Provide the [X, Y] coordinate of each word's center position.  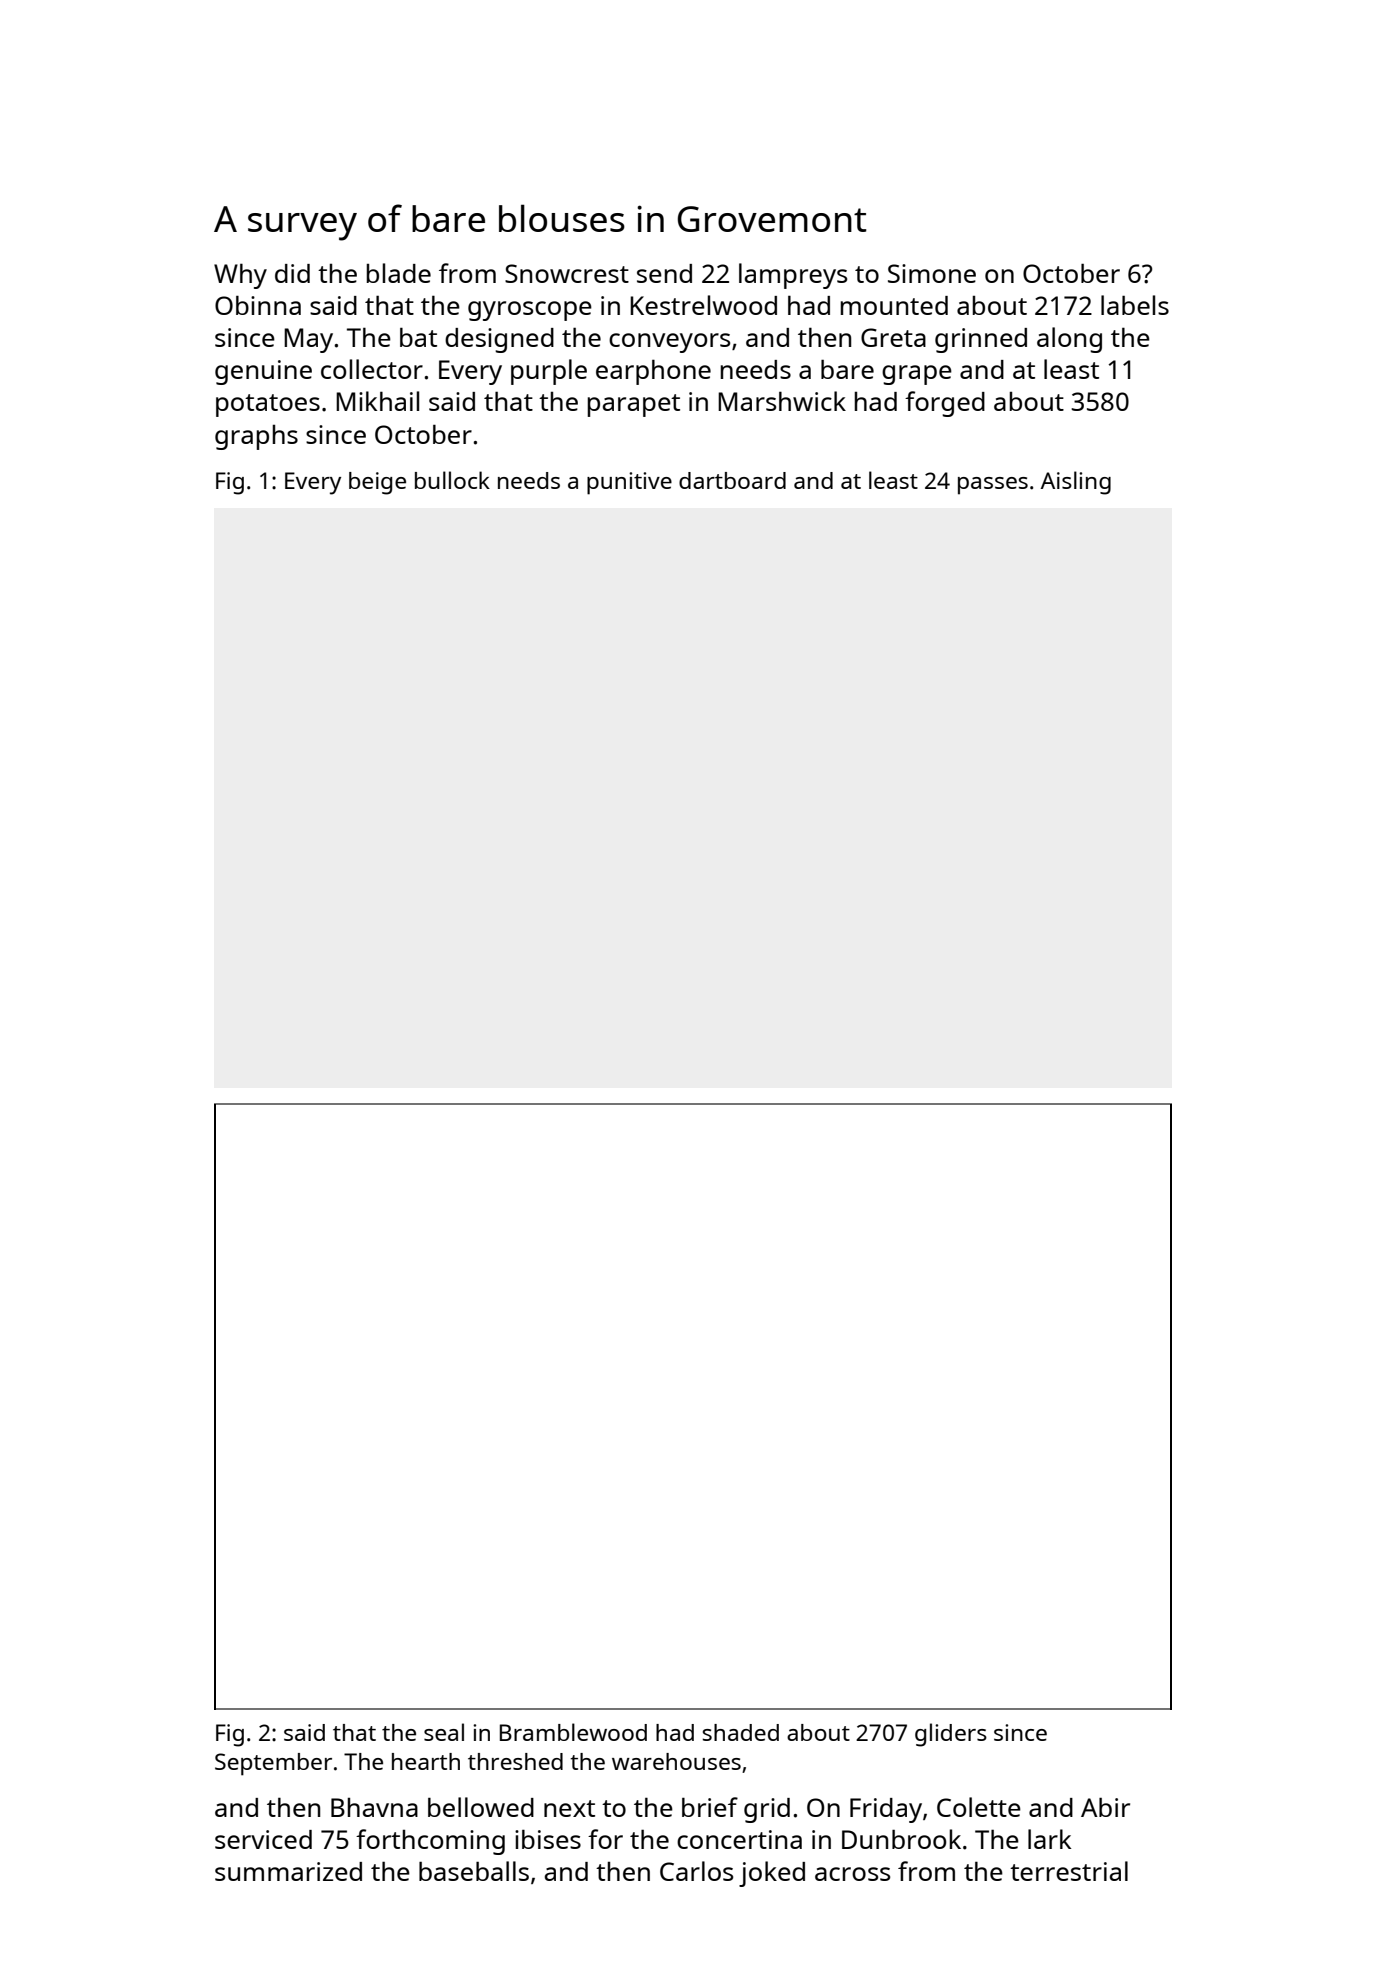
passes [993, 486]
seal [444, 1732]
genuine [263, 372]
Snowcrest [567, 273]
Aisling [1076, 483]
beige [377, 483]
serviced [263, 1839]
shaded [741, 1732]
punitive [629, 483]
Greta [893, 337]
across [852, 1874]
